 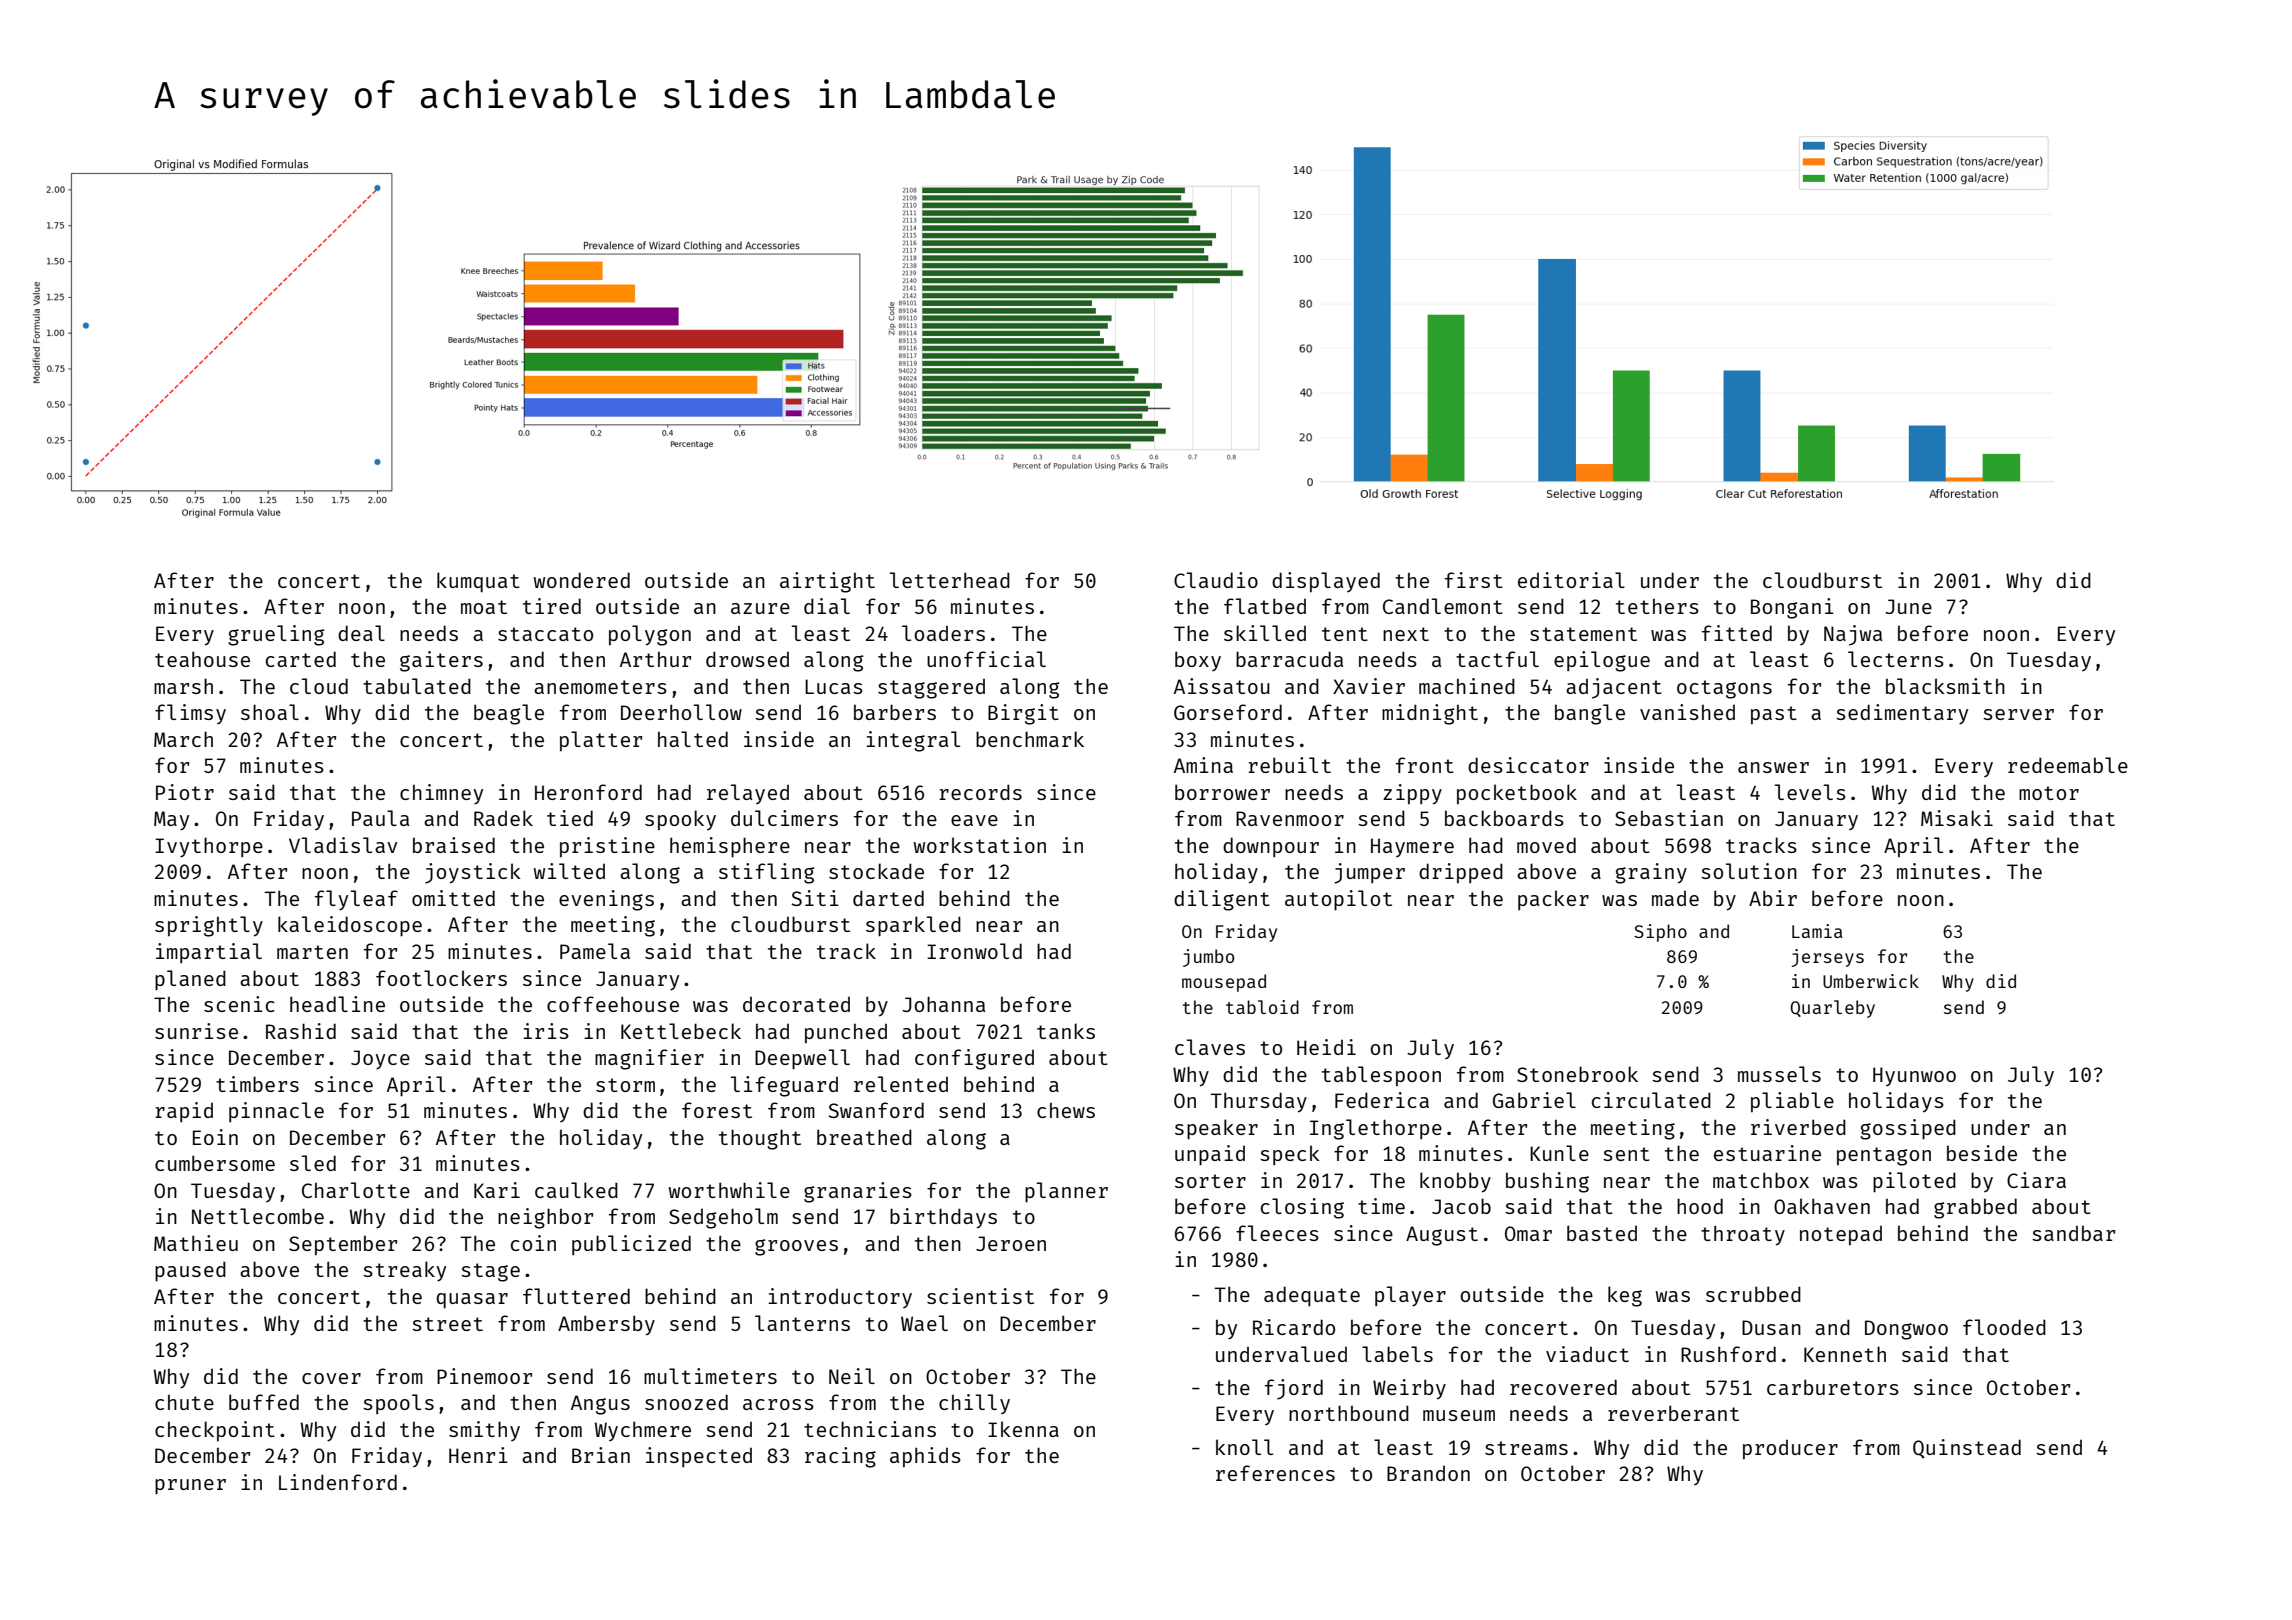 What do you see at coordinates (1381, 1076) in the screenshot?
I see `tablespoon` at bounding box center [1381, 1076].
